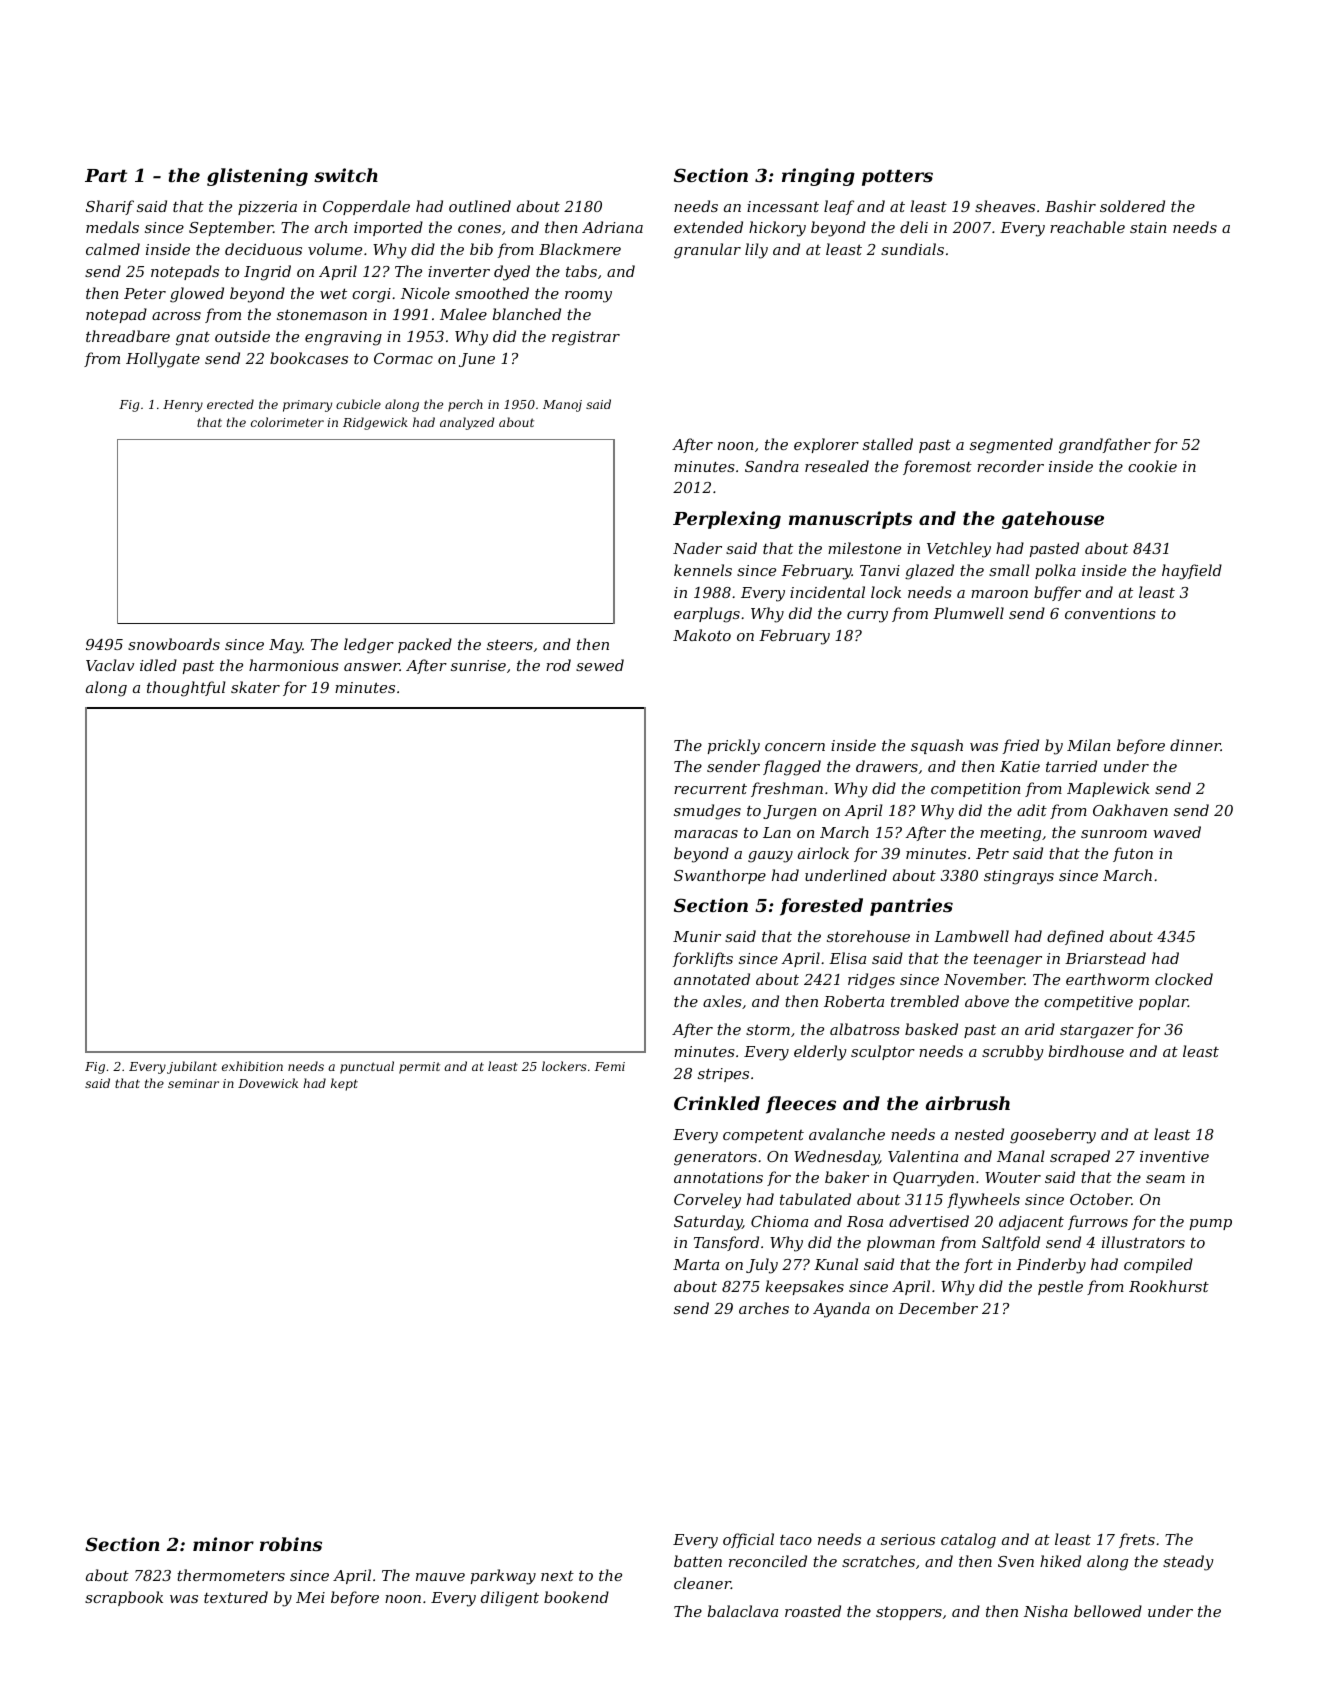  I want to click on frets, so click(1137, 1540).
